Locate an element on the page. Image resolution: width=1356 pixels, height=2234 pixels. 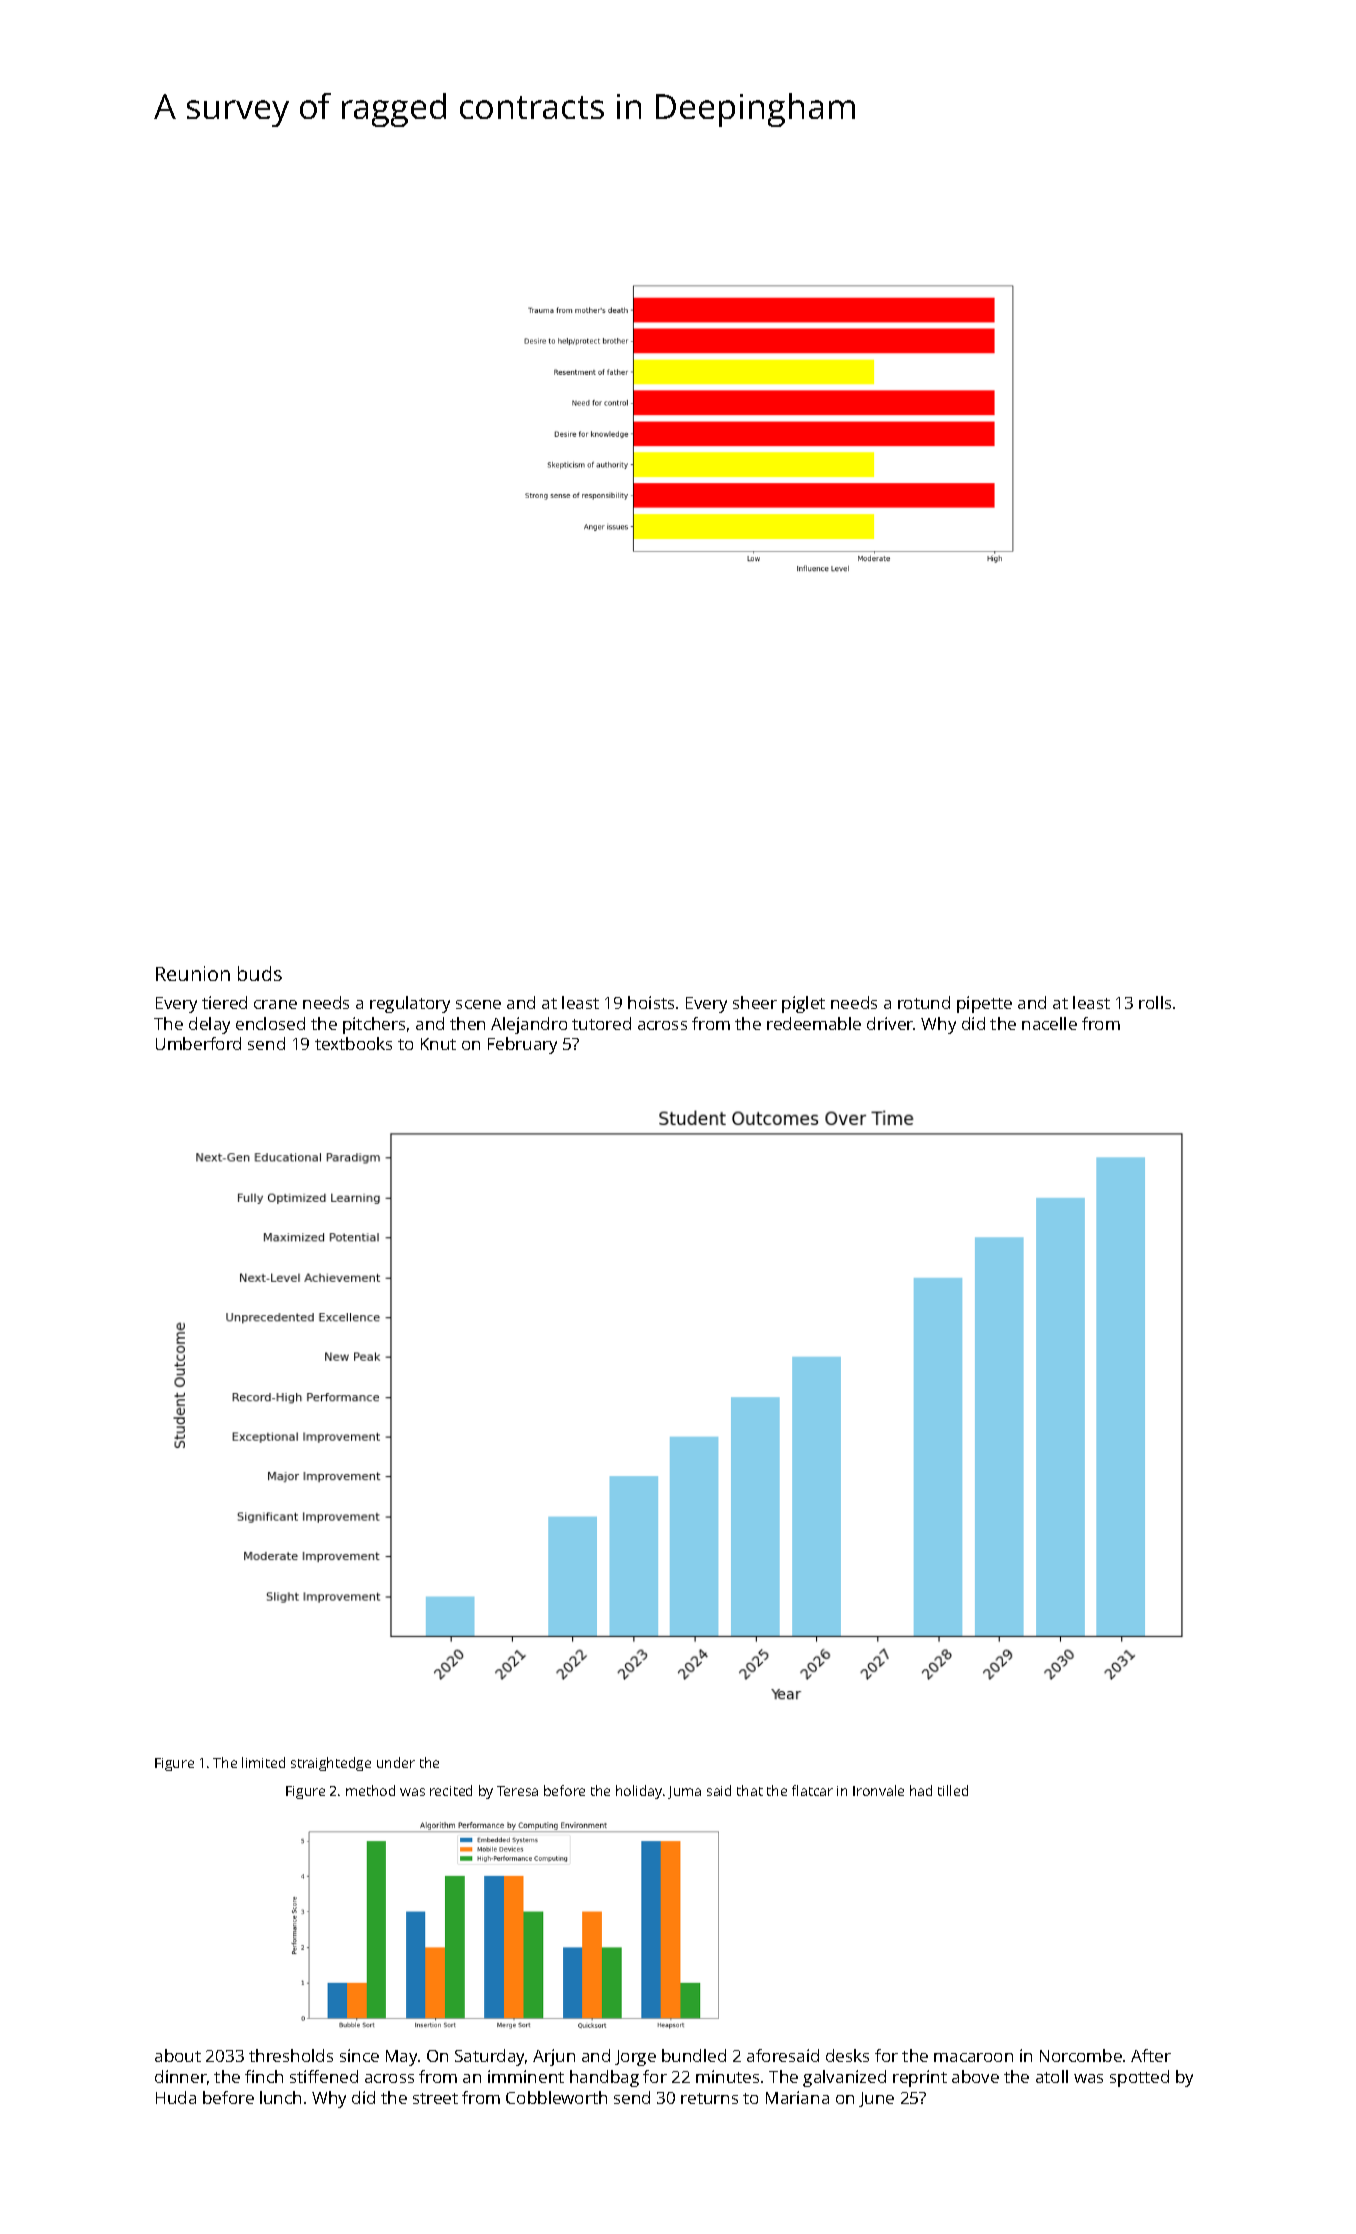
regulatory is located at coordinates (410, 1004).
